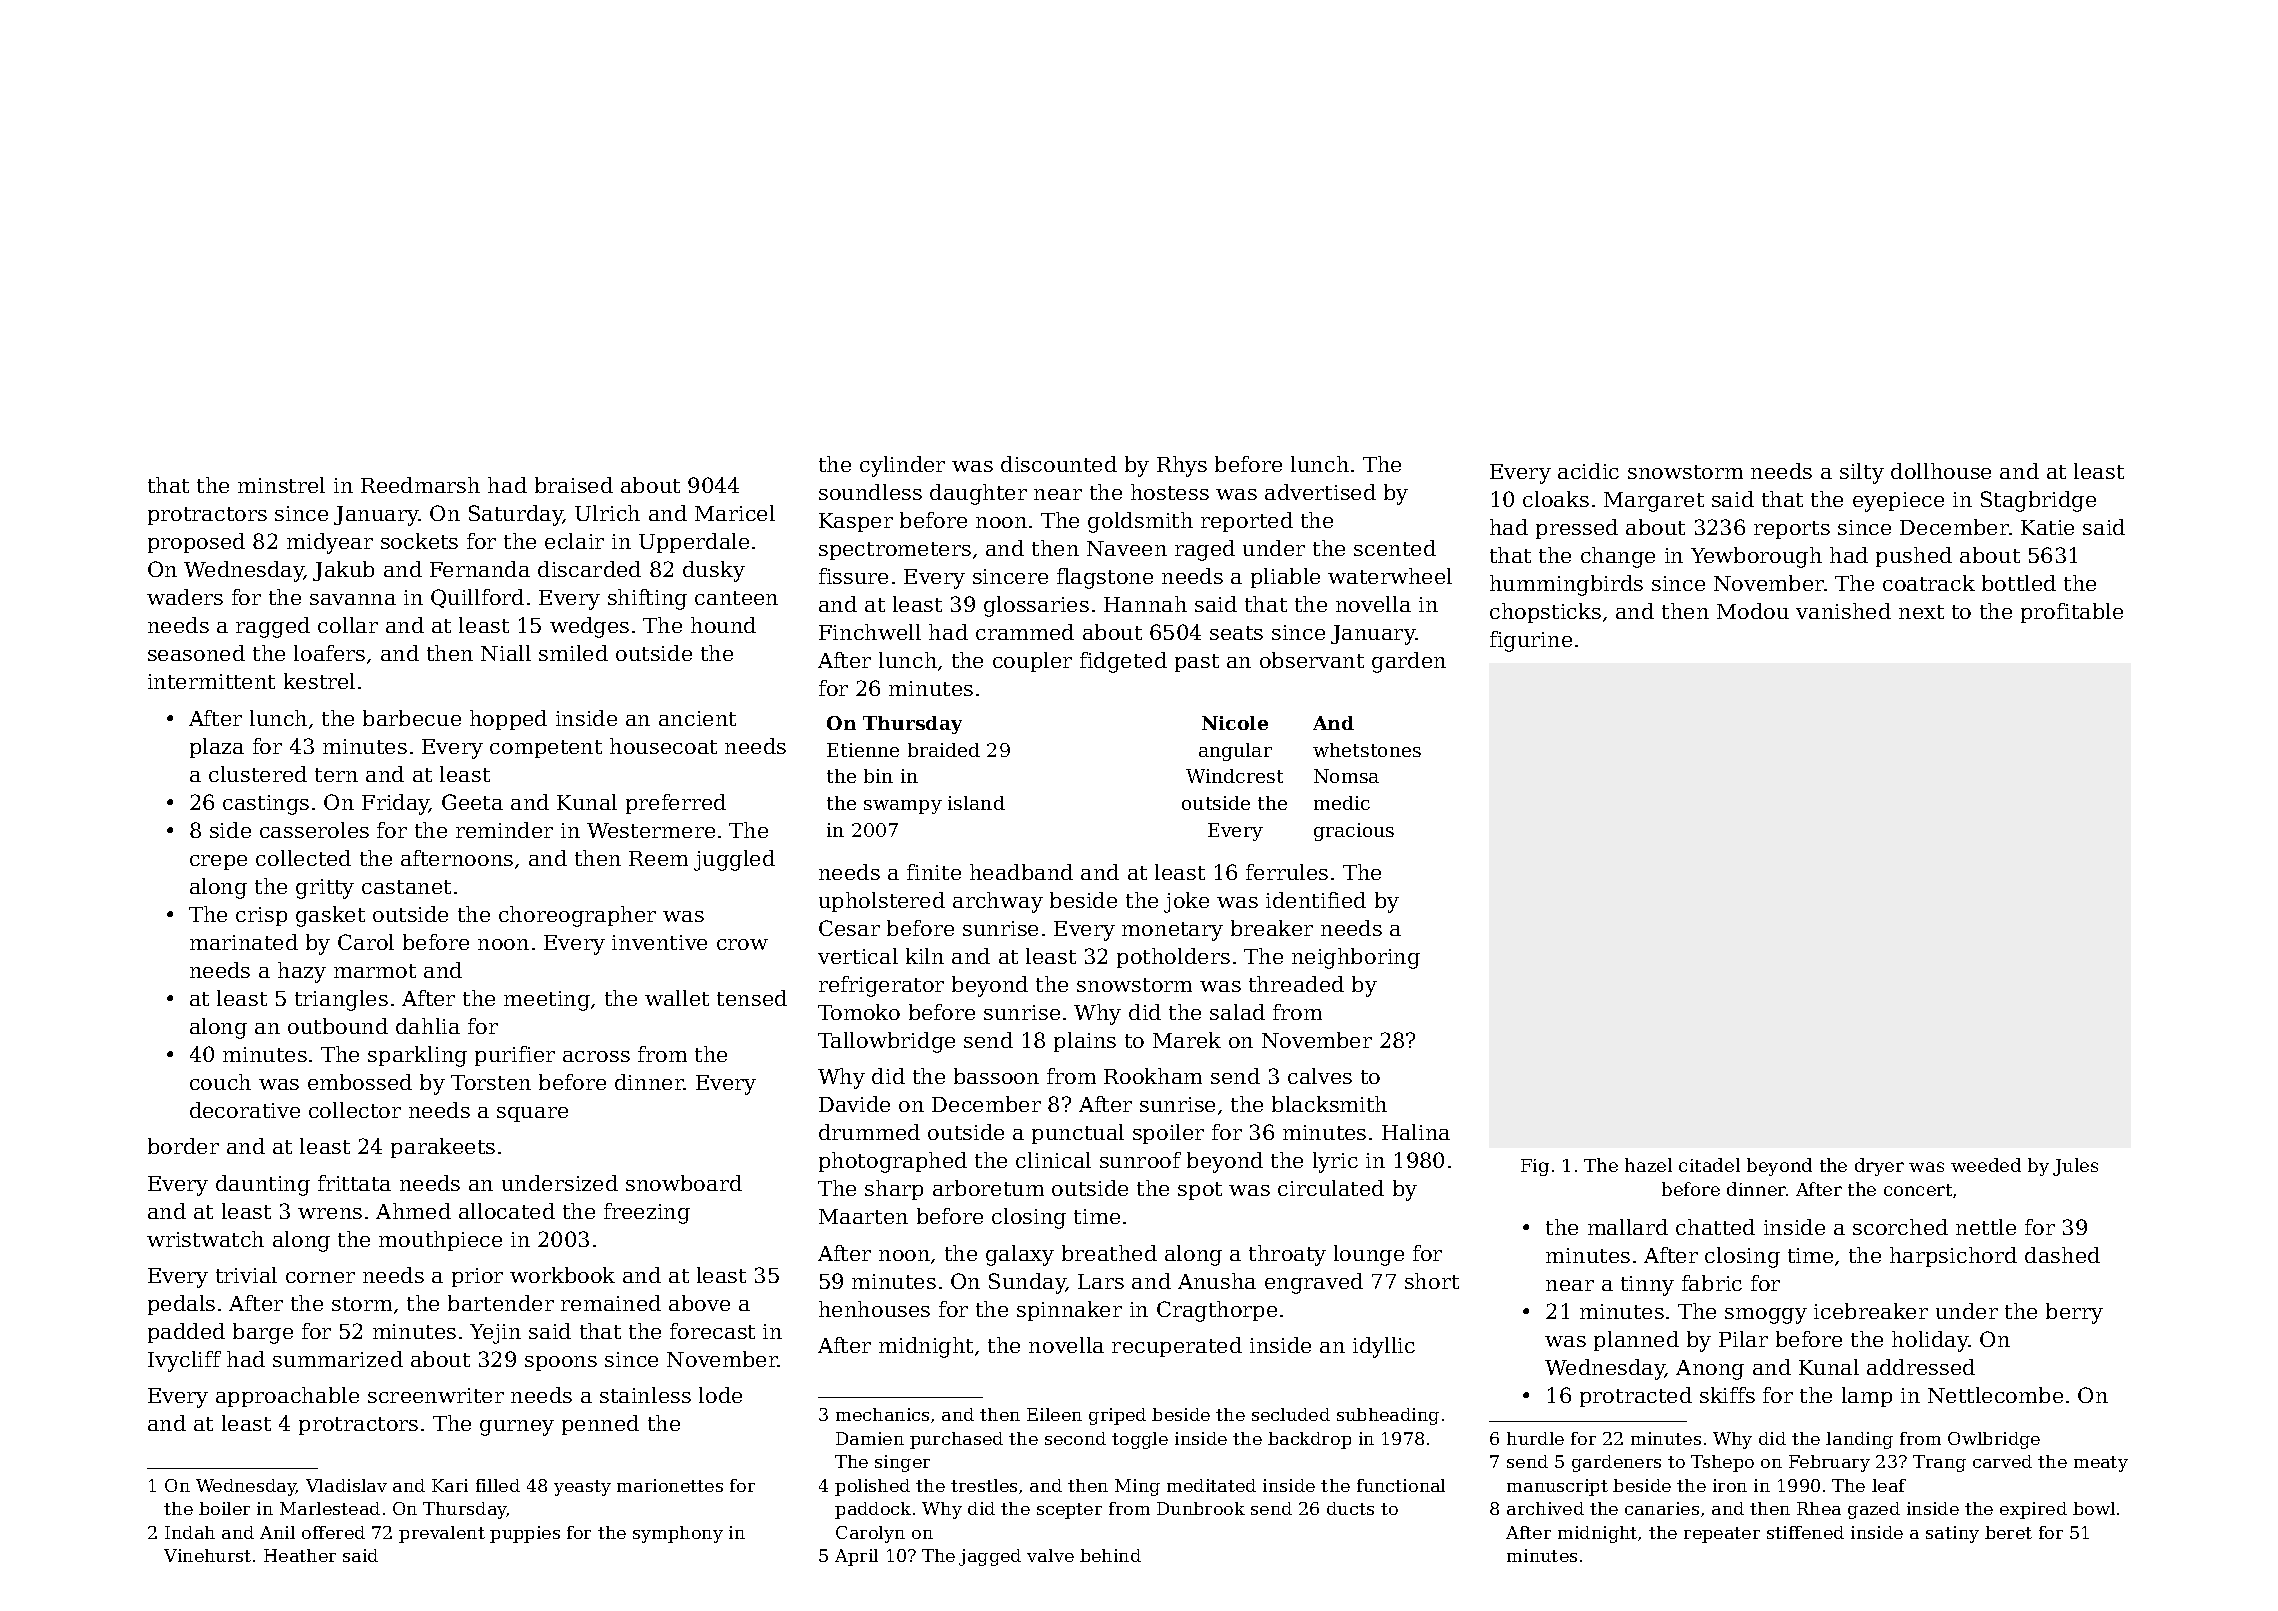  I want to click on Rhys, so click(1182, 466).
